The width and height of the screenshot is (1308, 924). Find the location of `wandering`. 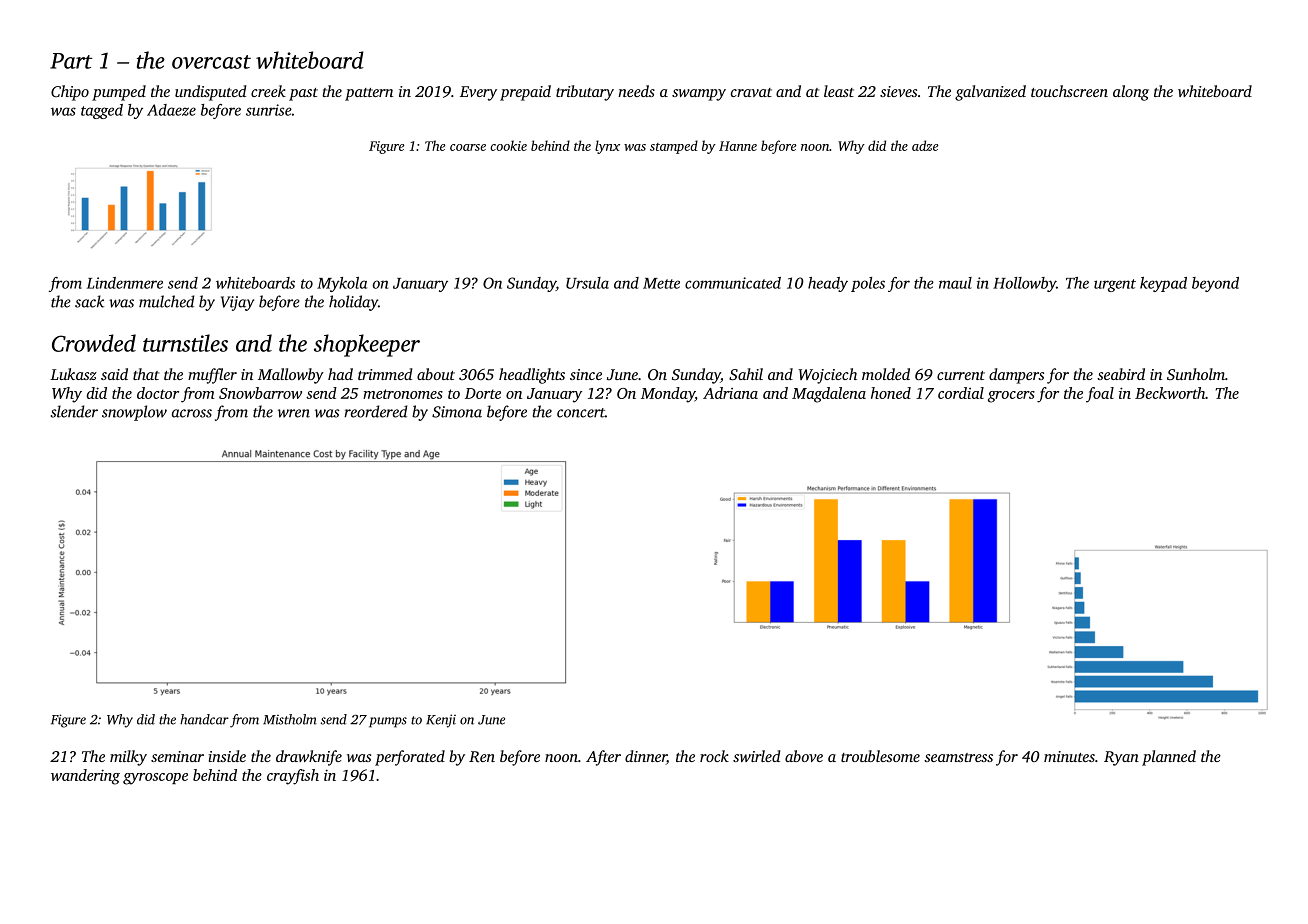

wandering is located at coordinates (85, 777).
